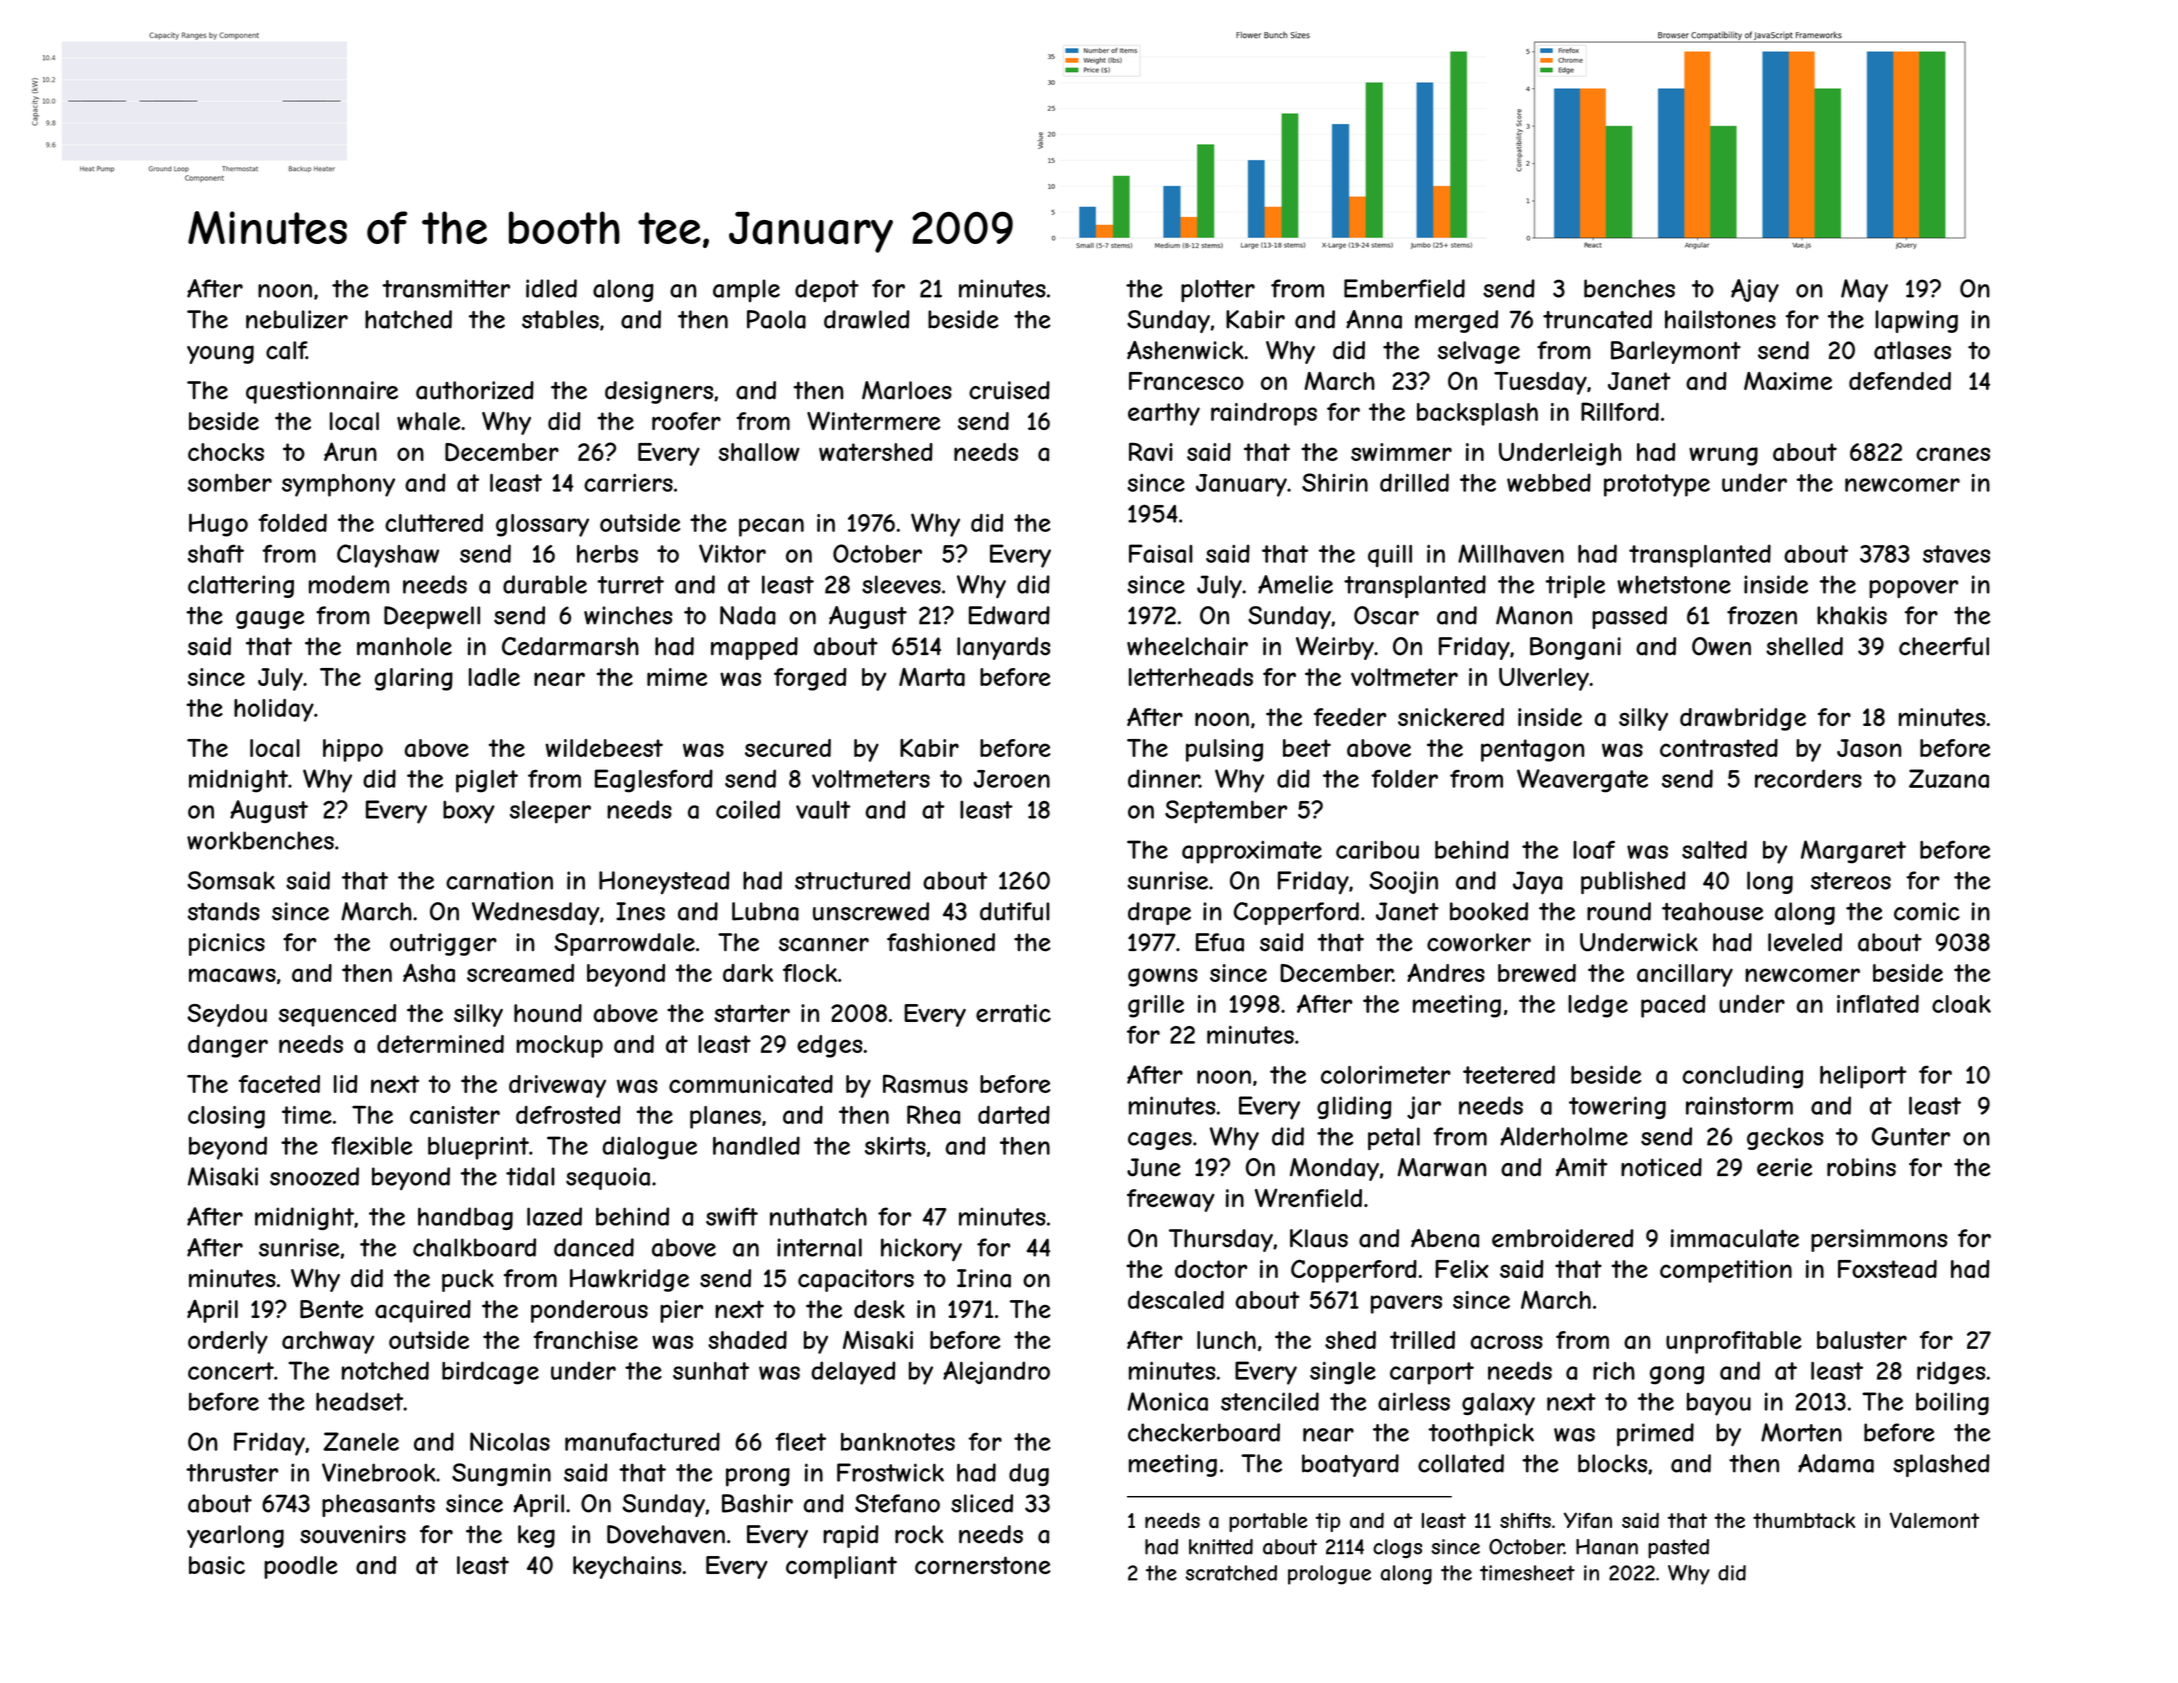 Image resolution: width=2178 pixels, height=1683 pixels. I want to click on poodle, so click(301, 1567).
